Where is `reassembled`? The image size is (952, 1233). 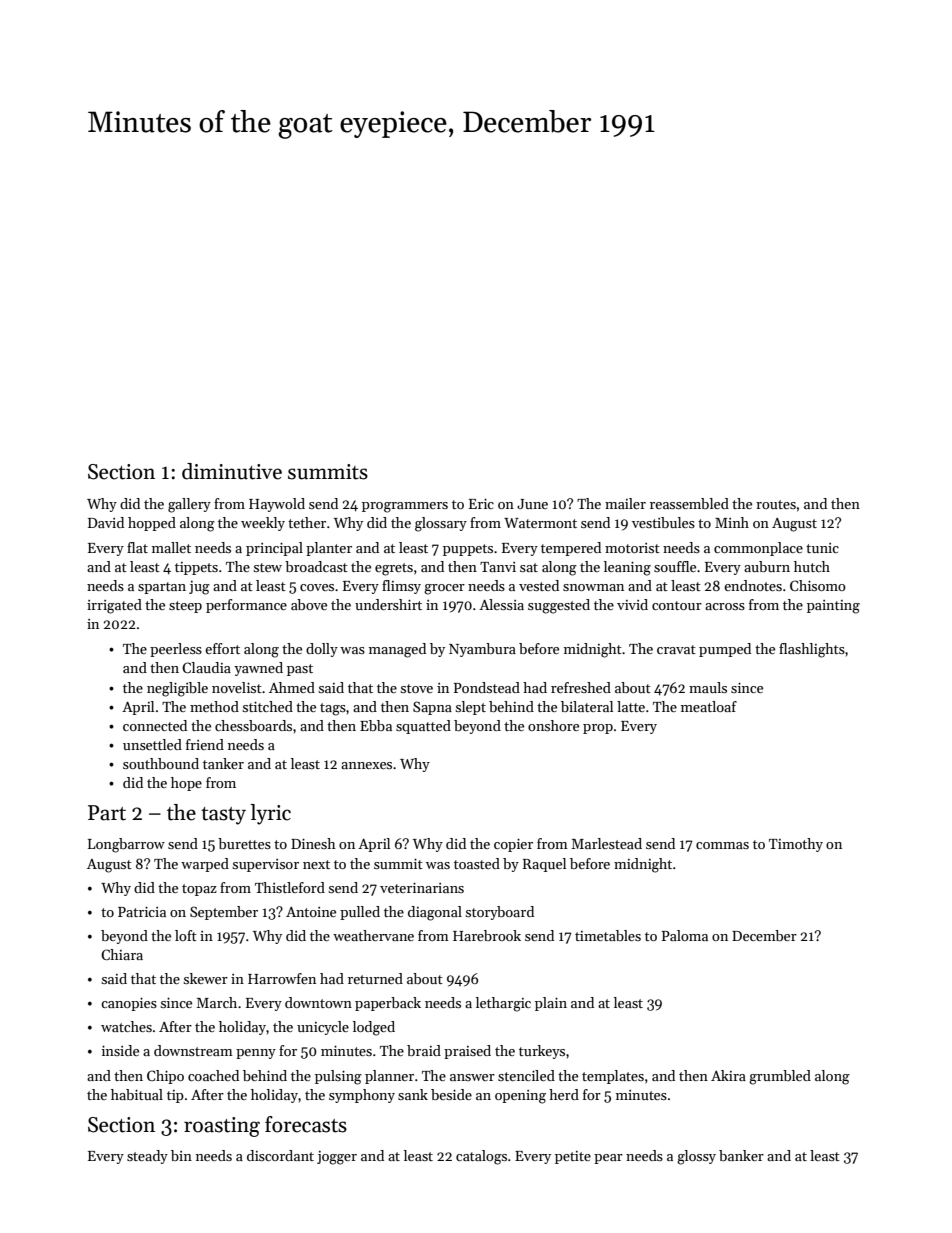 reassembled is located at coordinates (689, 503).
